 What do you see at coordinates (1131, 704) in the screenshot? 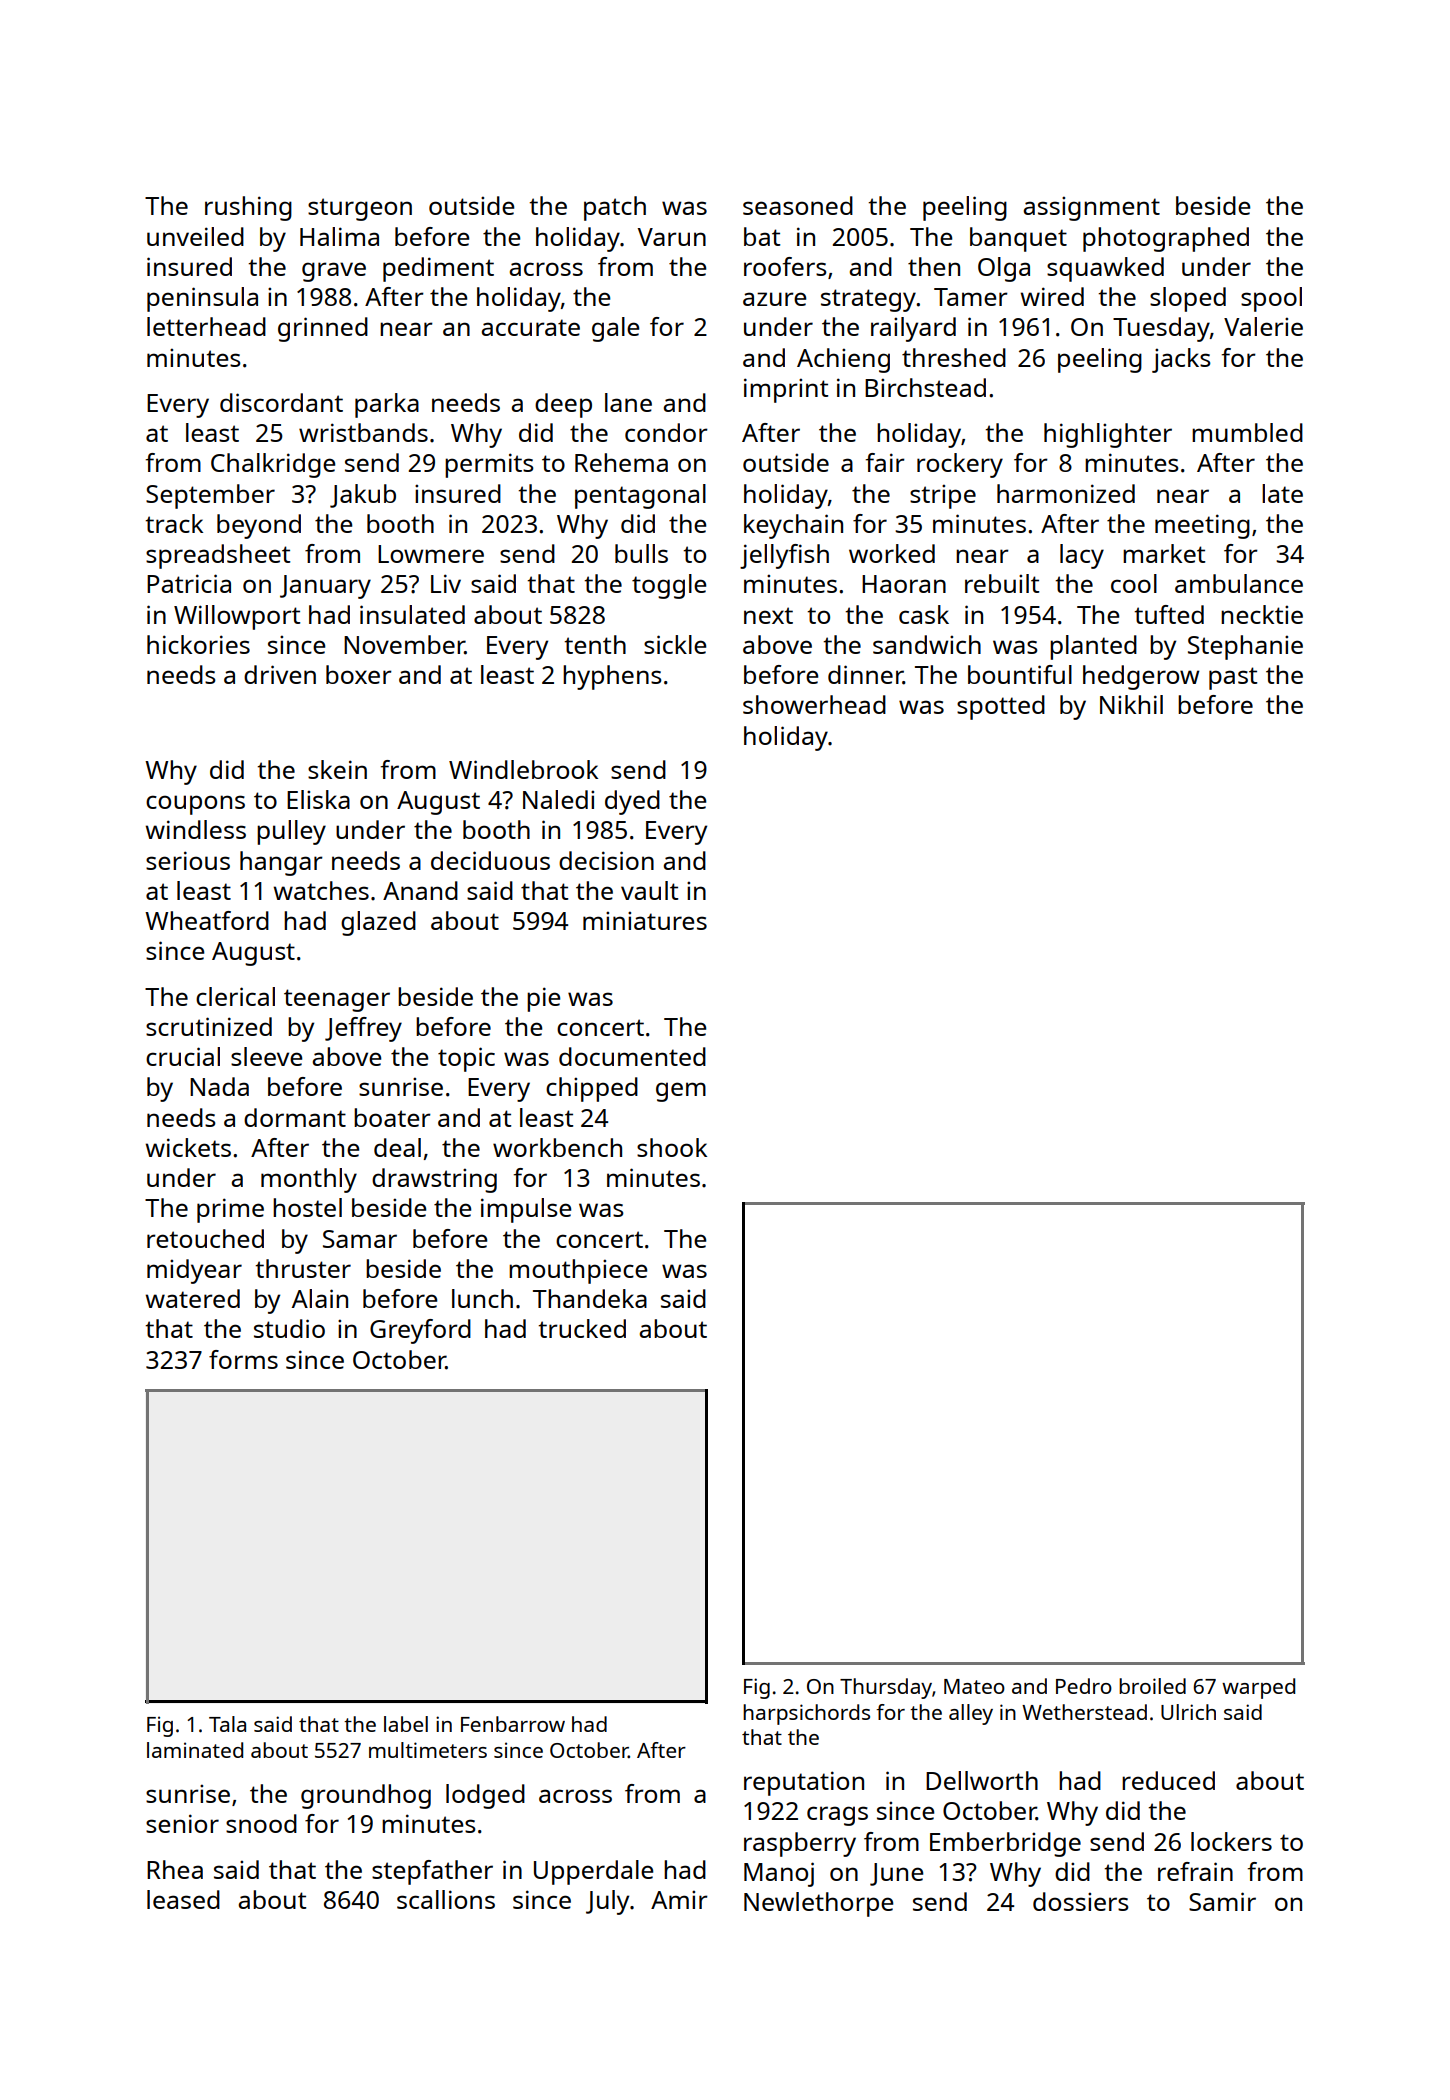
I see `Nikhil` at bounding box center [1131, 704].
